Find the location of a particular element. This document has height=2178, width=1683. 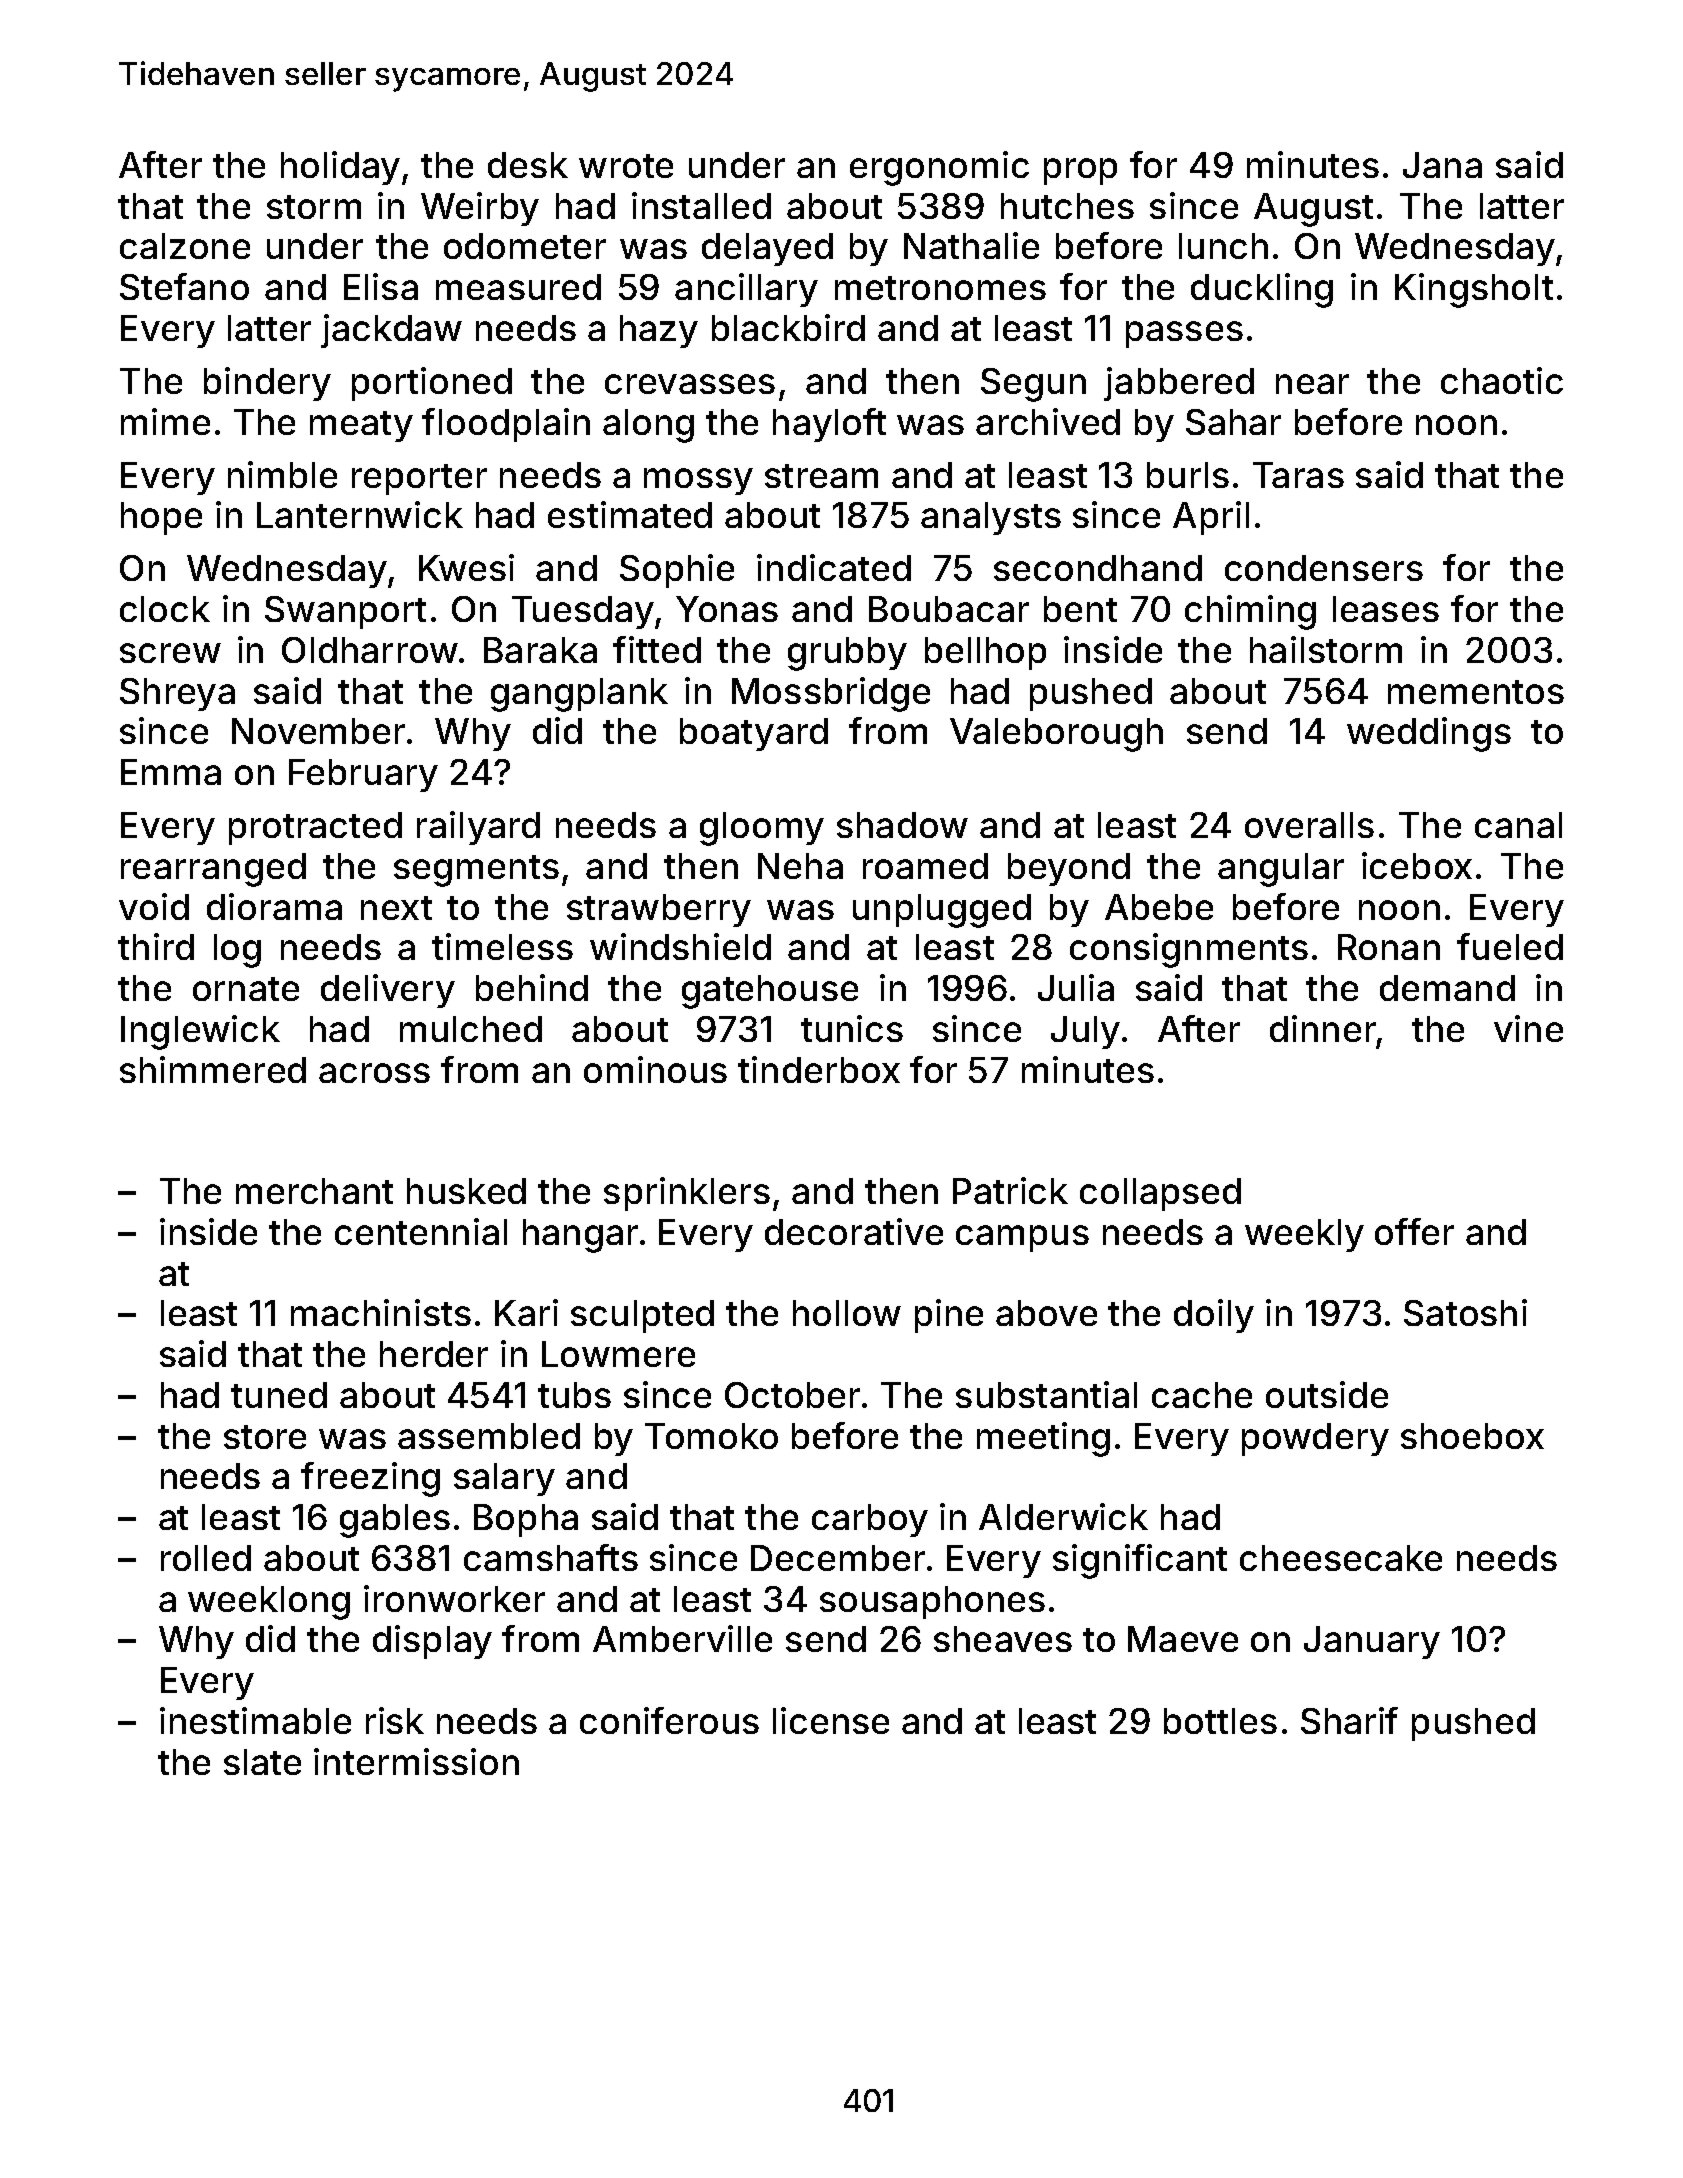

burls is located at coordinates (1188, 475).
